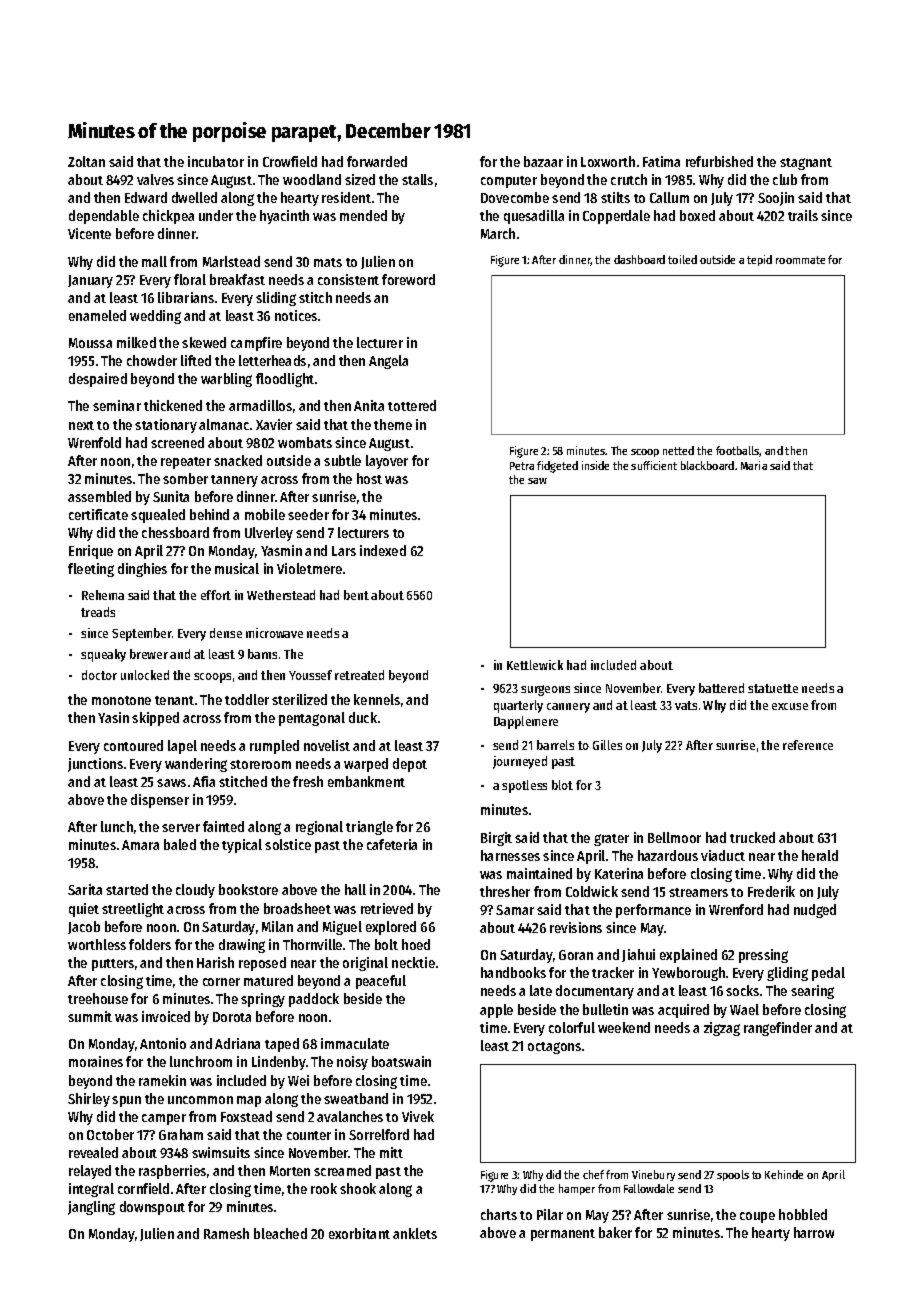 The image size is (924, 1308). Describe the element at coordinates (152, 1208) in the screenshot. I see `downspout` at that location.
